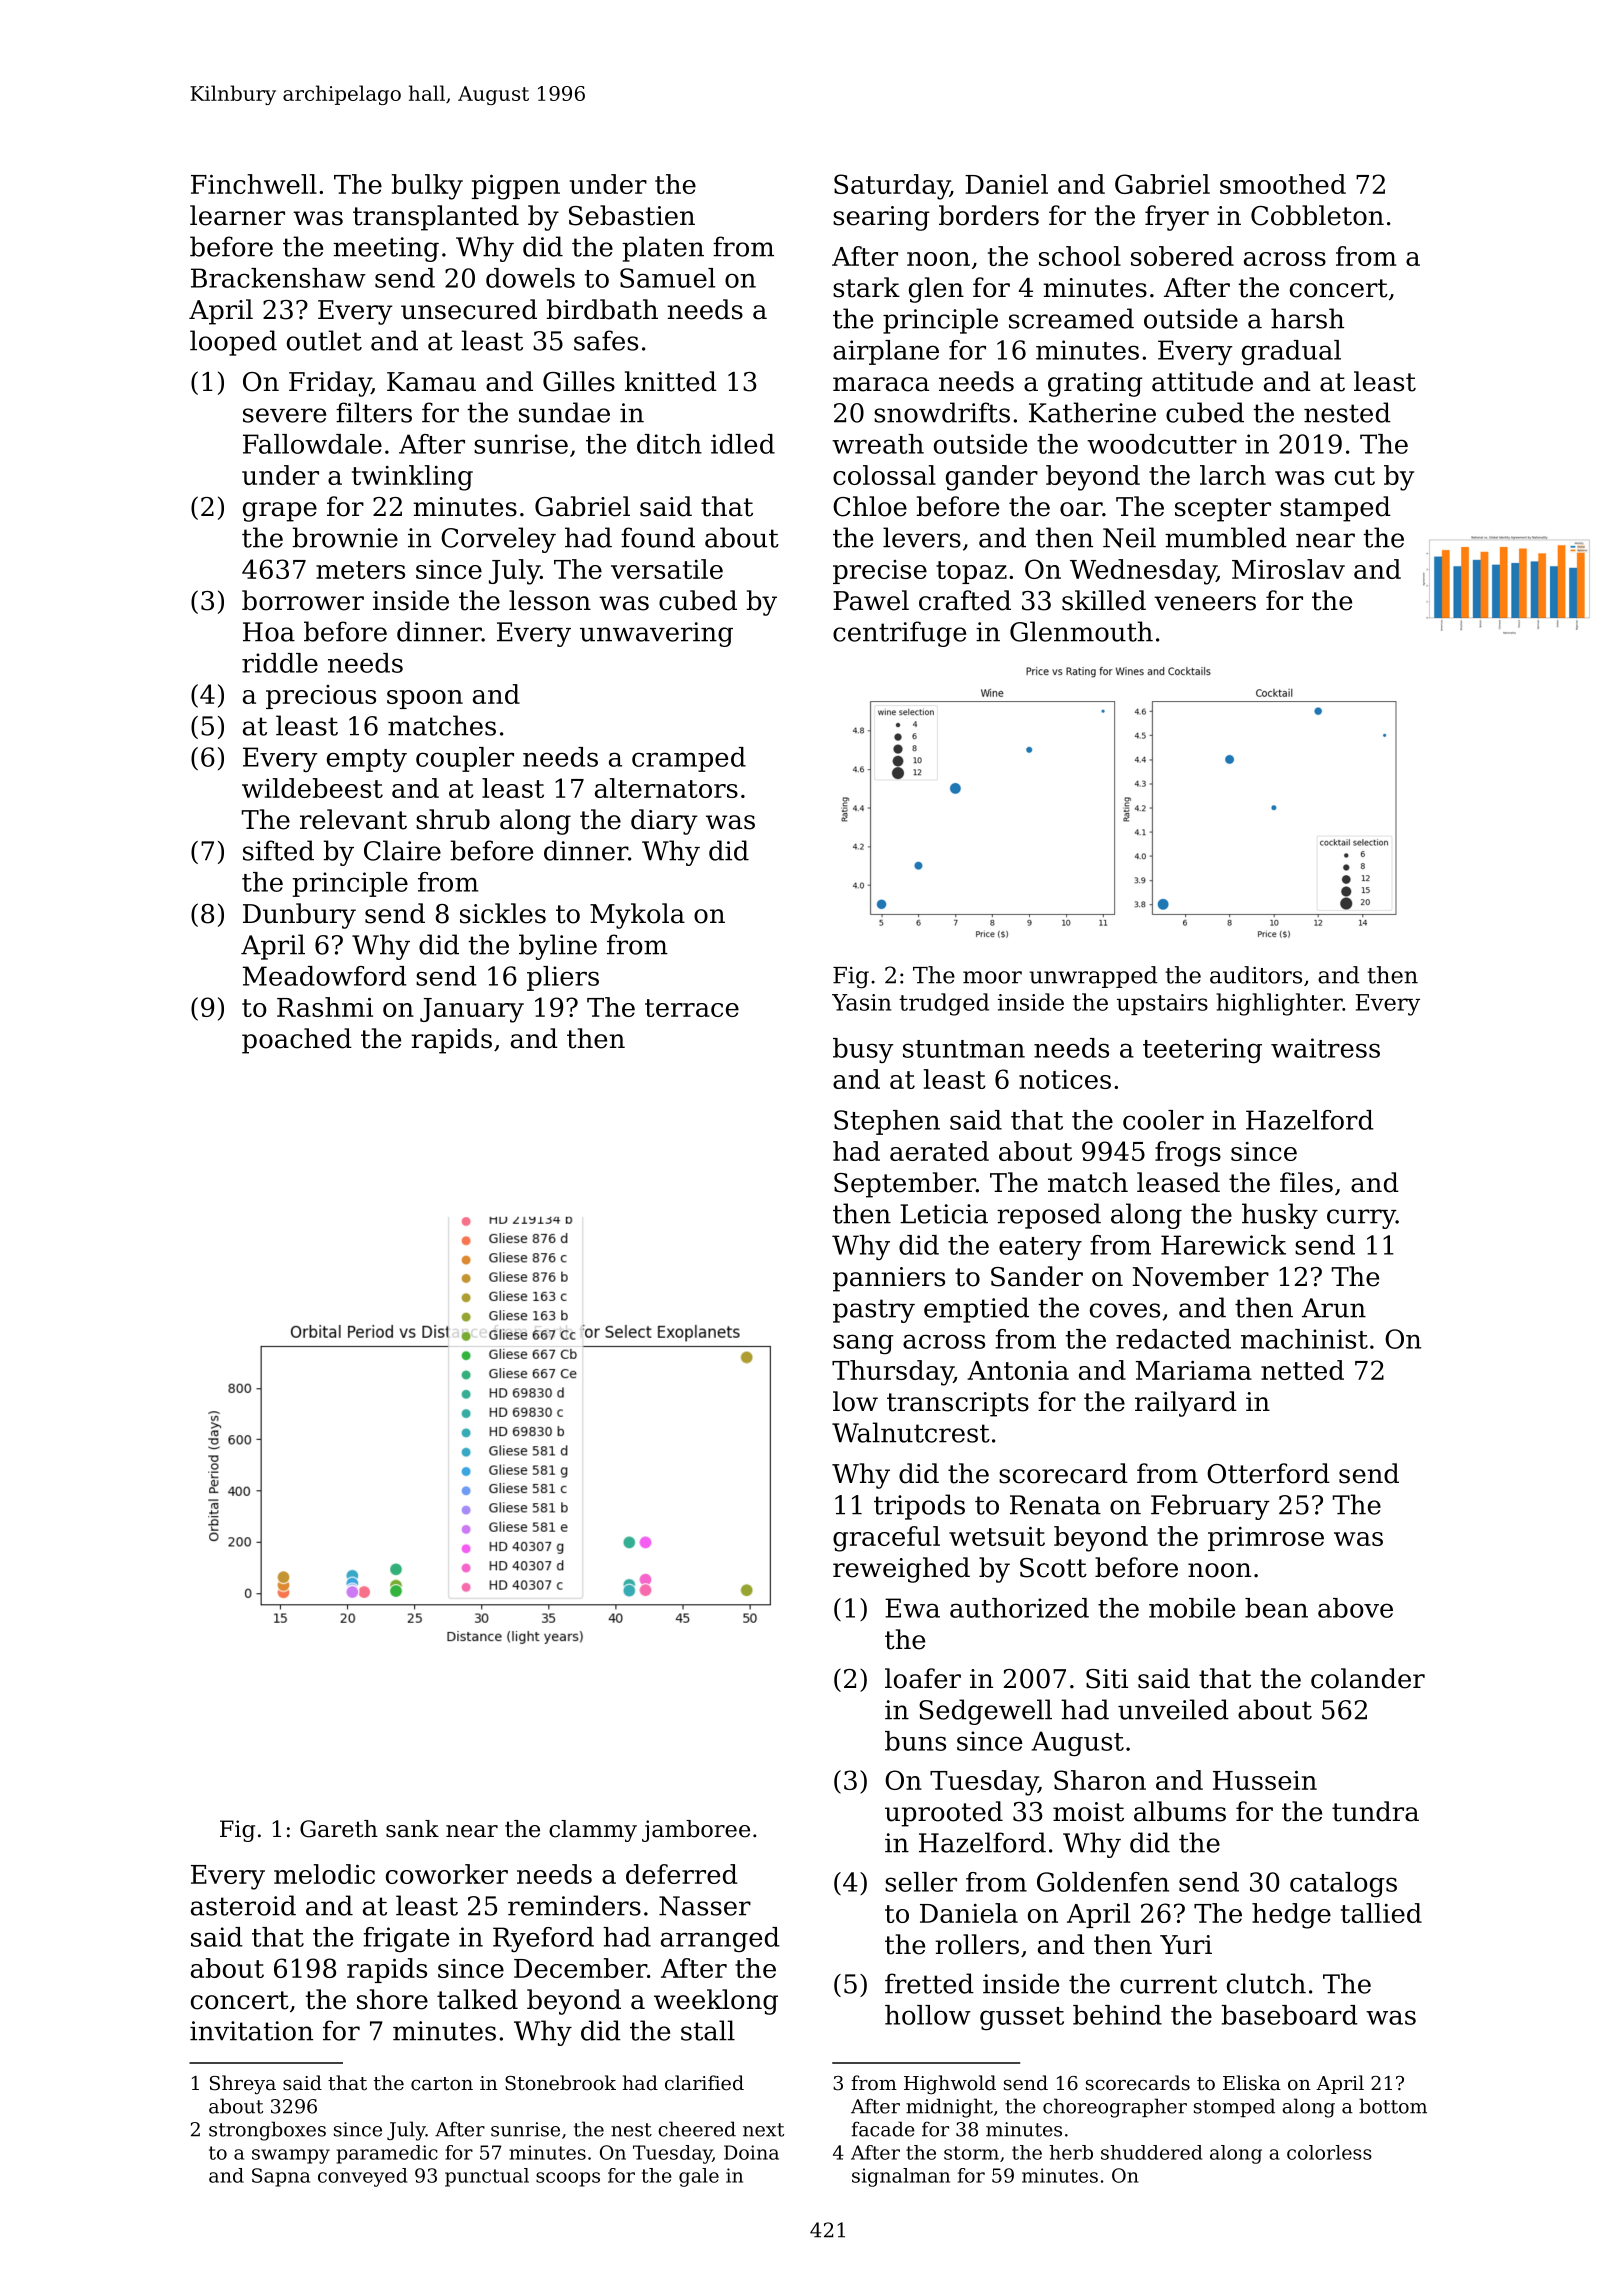 This document has height=2292, width=1620. Describe the element at coordinates (1325, 1048) in the document. I see `waitress` at that location.
